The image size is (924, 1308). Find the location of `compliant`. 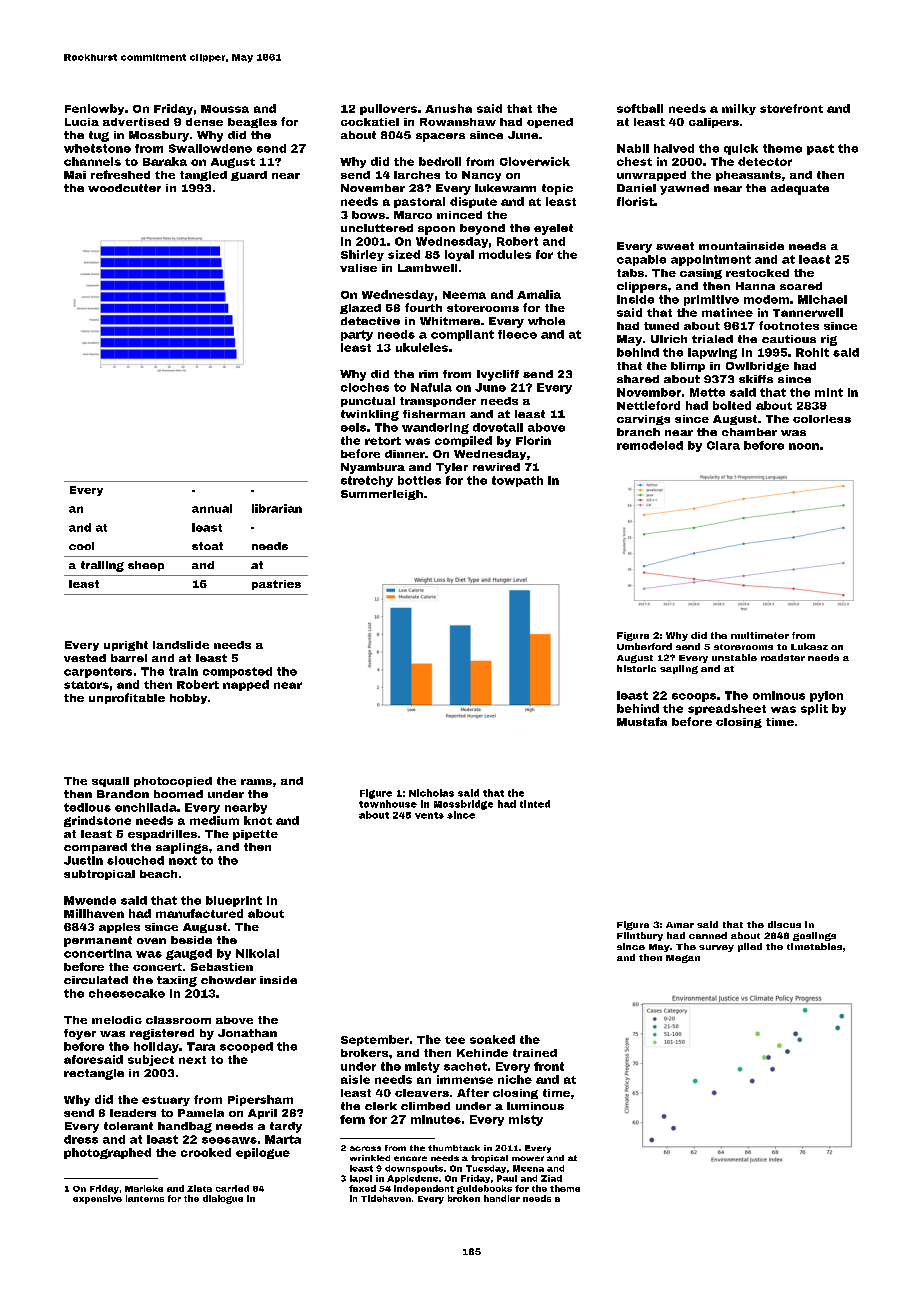

compliant is located at coordinates (462, 335).
